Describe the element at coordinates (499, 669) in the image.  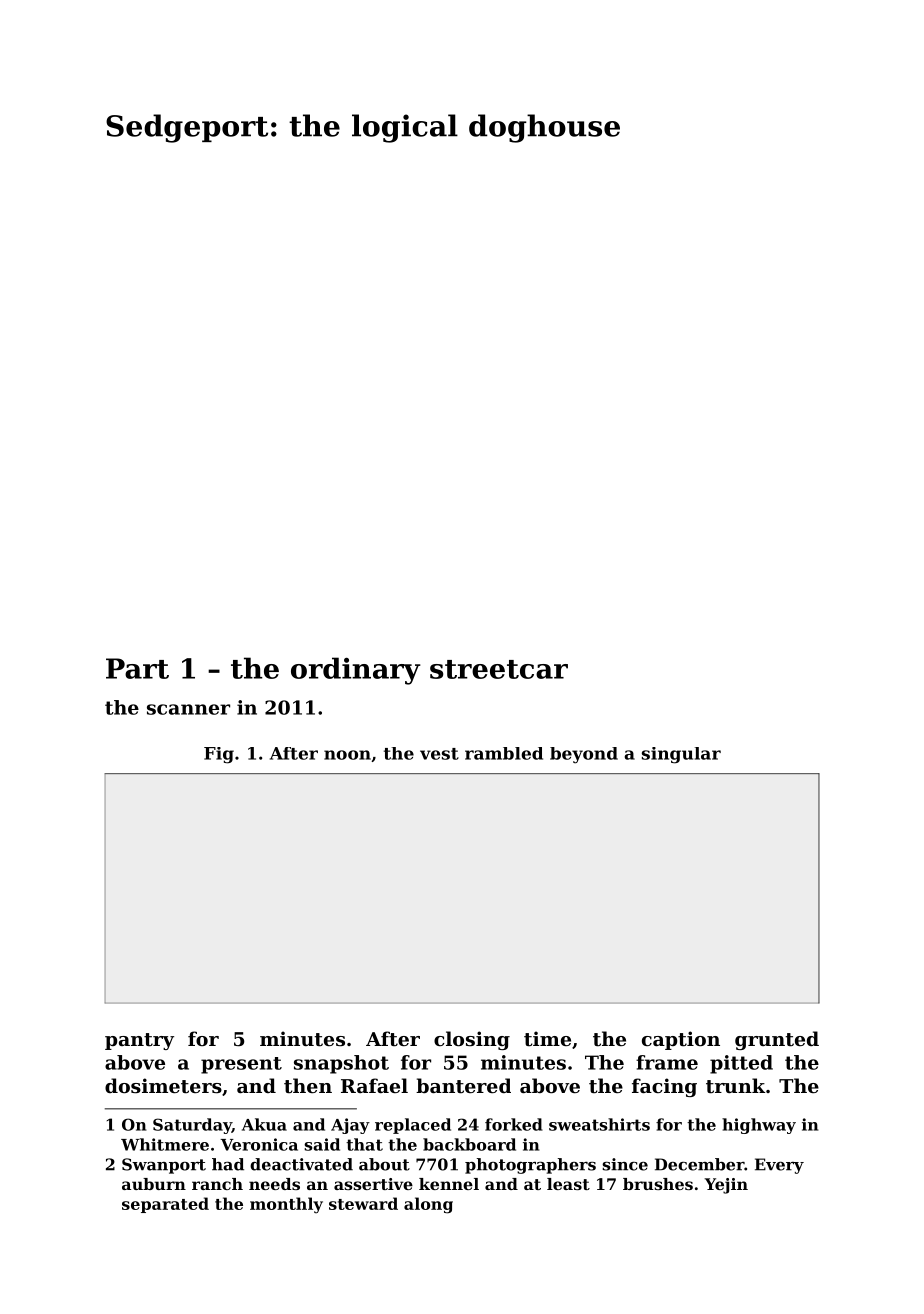
I see `streetcar` at that location.
